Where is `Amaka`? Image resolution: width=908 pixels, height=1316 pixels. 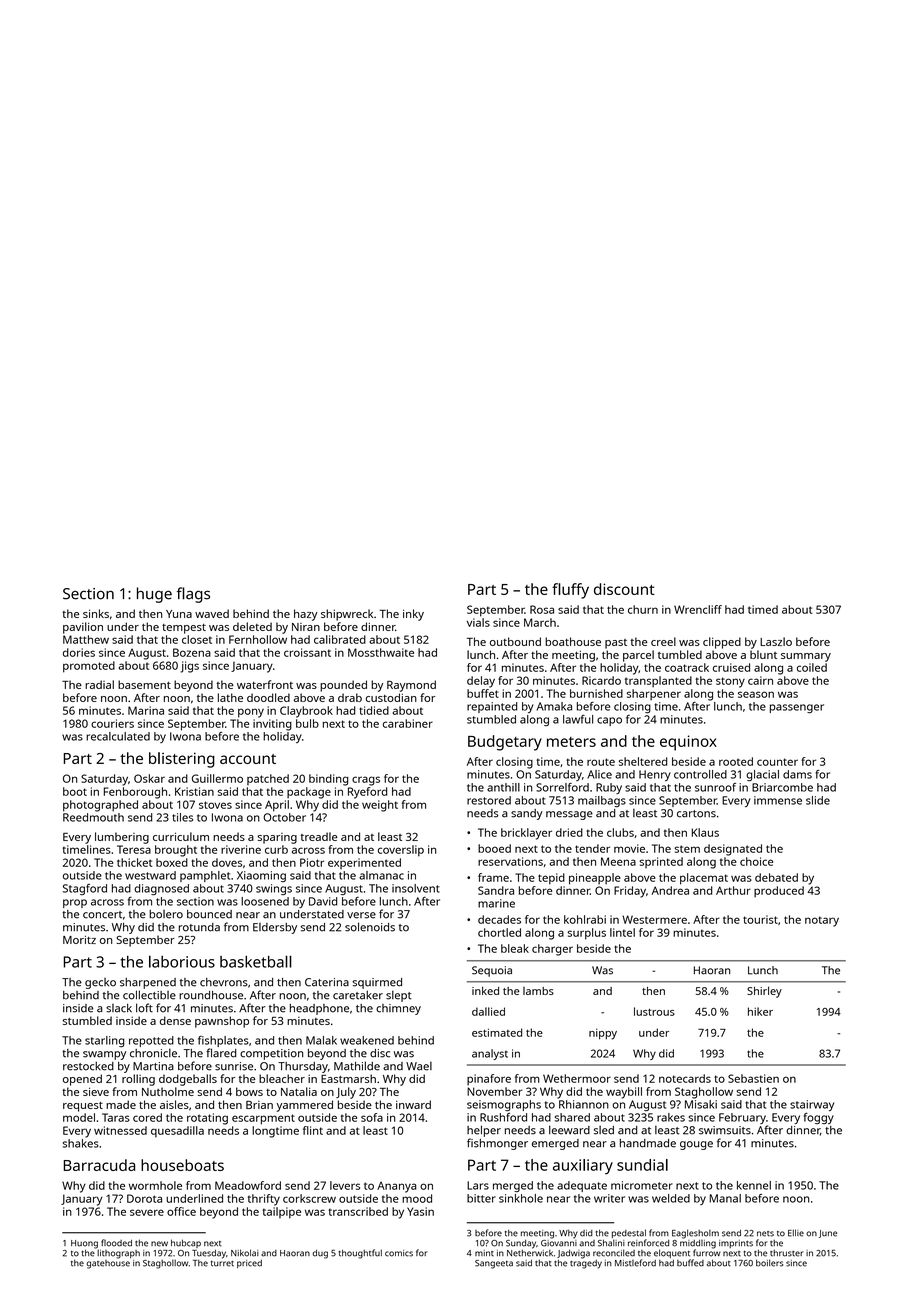
Amaka is located at coordinates (554, 706).
